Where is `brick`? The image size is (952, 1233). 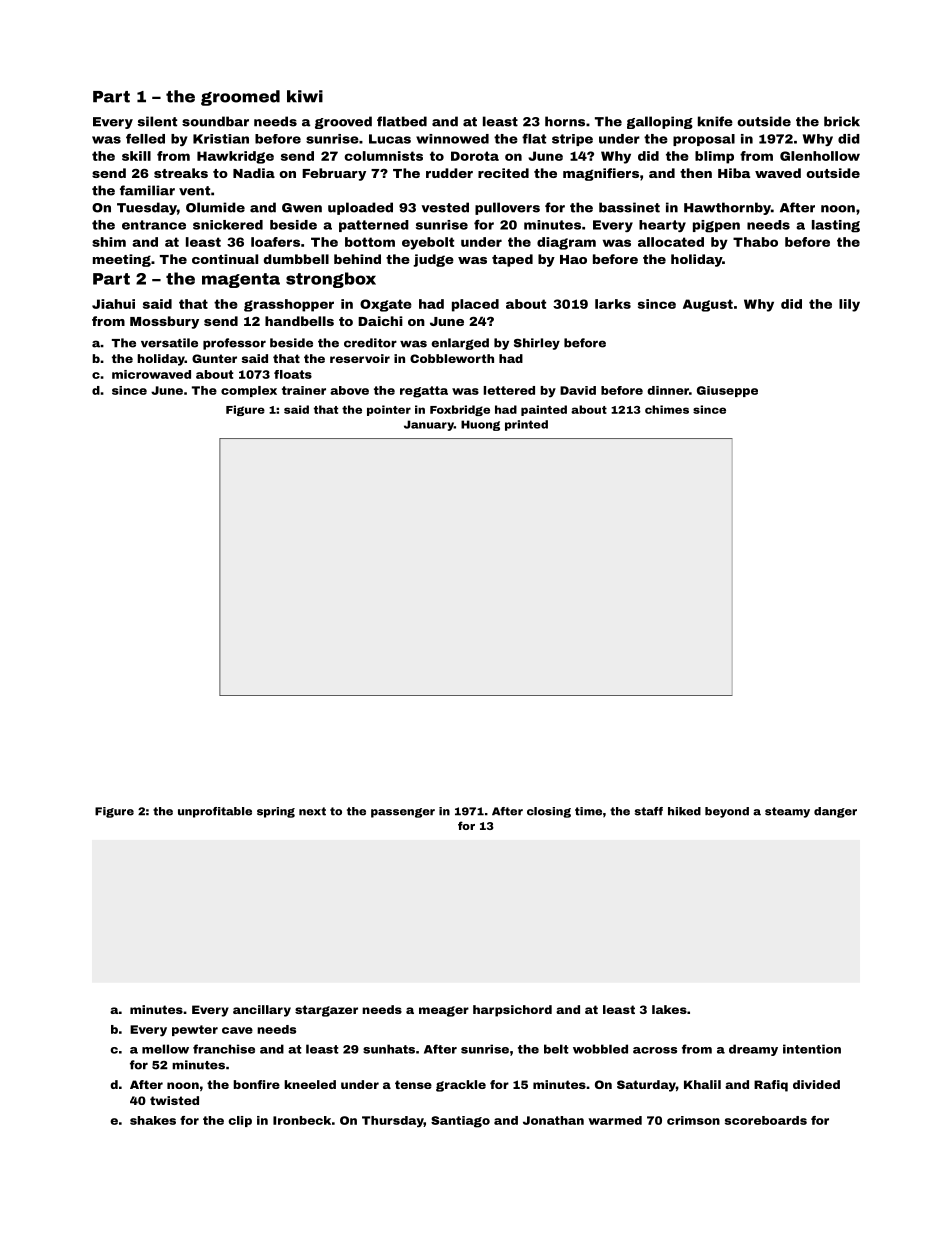
brick is located at coordinates (842, 121).
